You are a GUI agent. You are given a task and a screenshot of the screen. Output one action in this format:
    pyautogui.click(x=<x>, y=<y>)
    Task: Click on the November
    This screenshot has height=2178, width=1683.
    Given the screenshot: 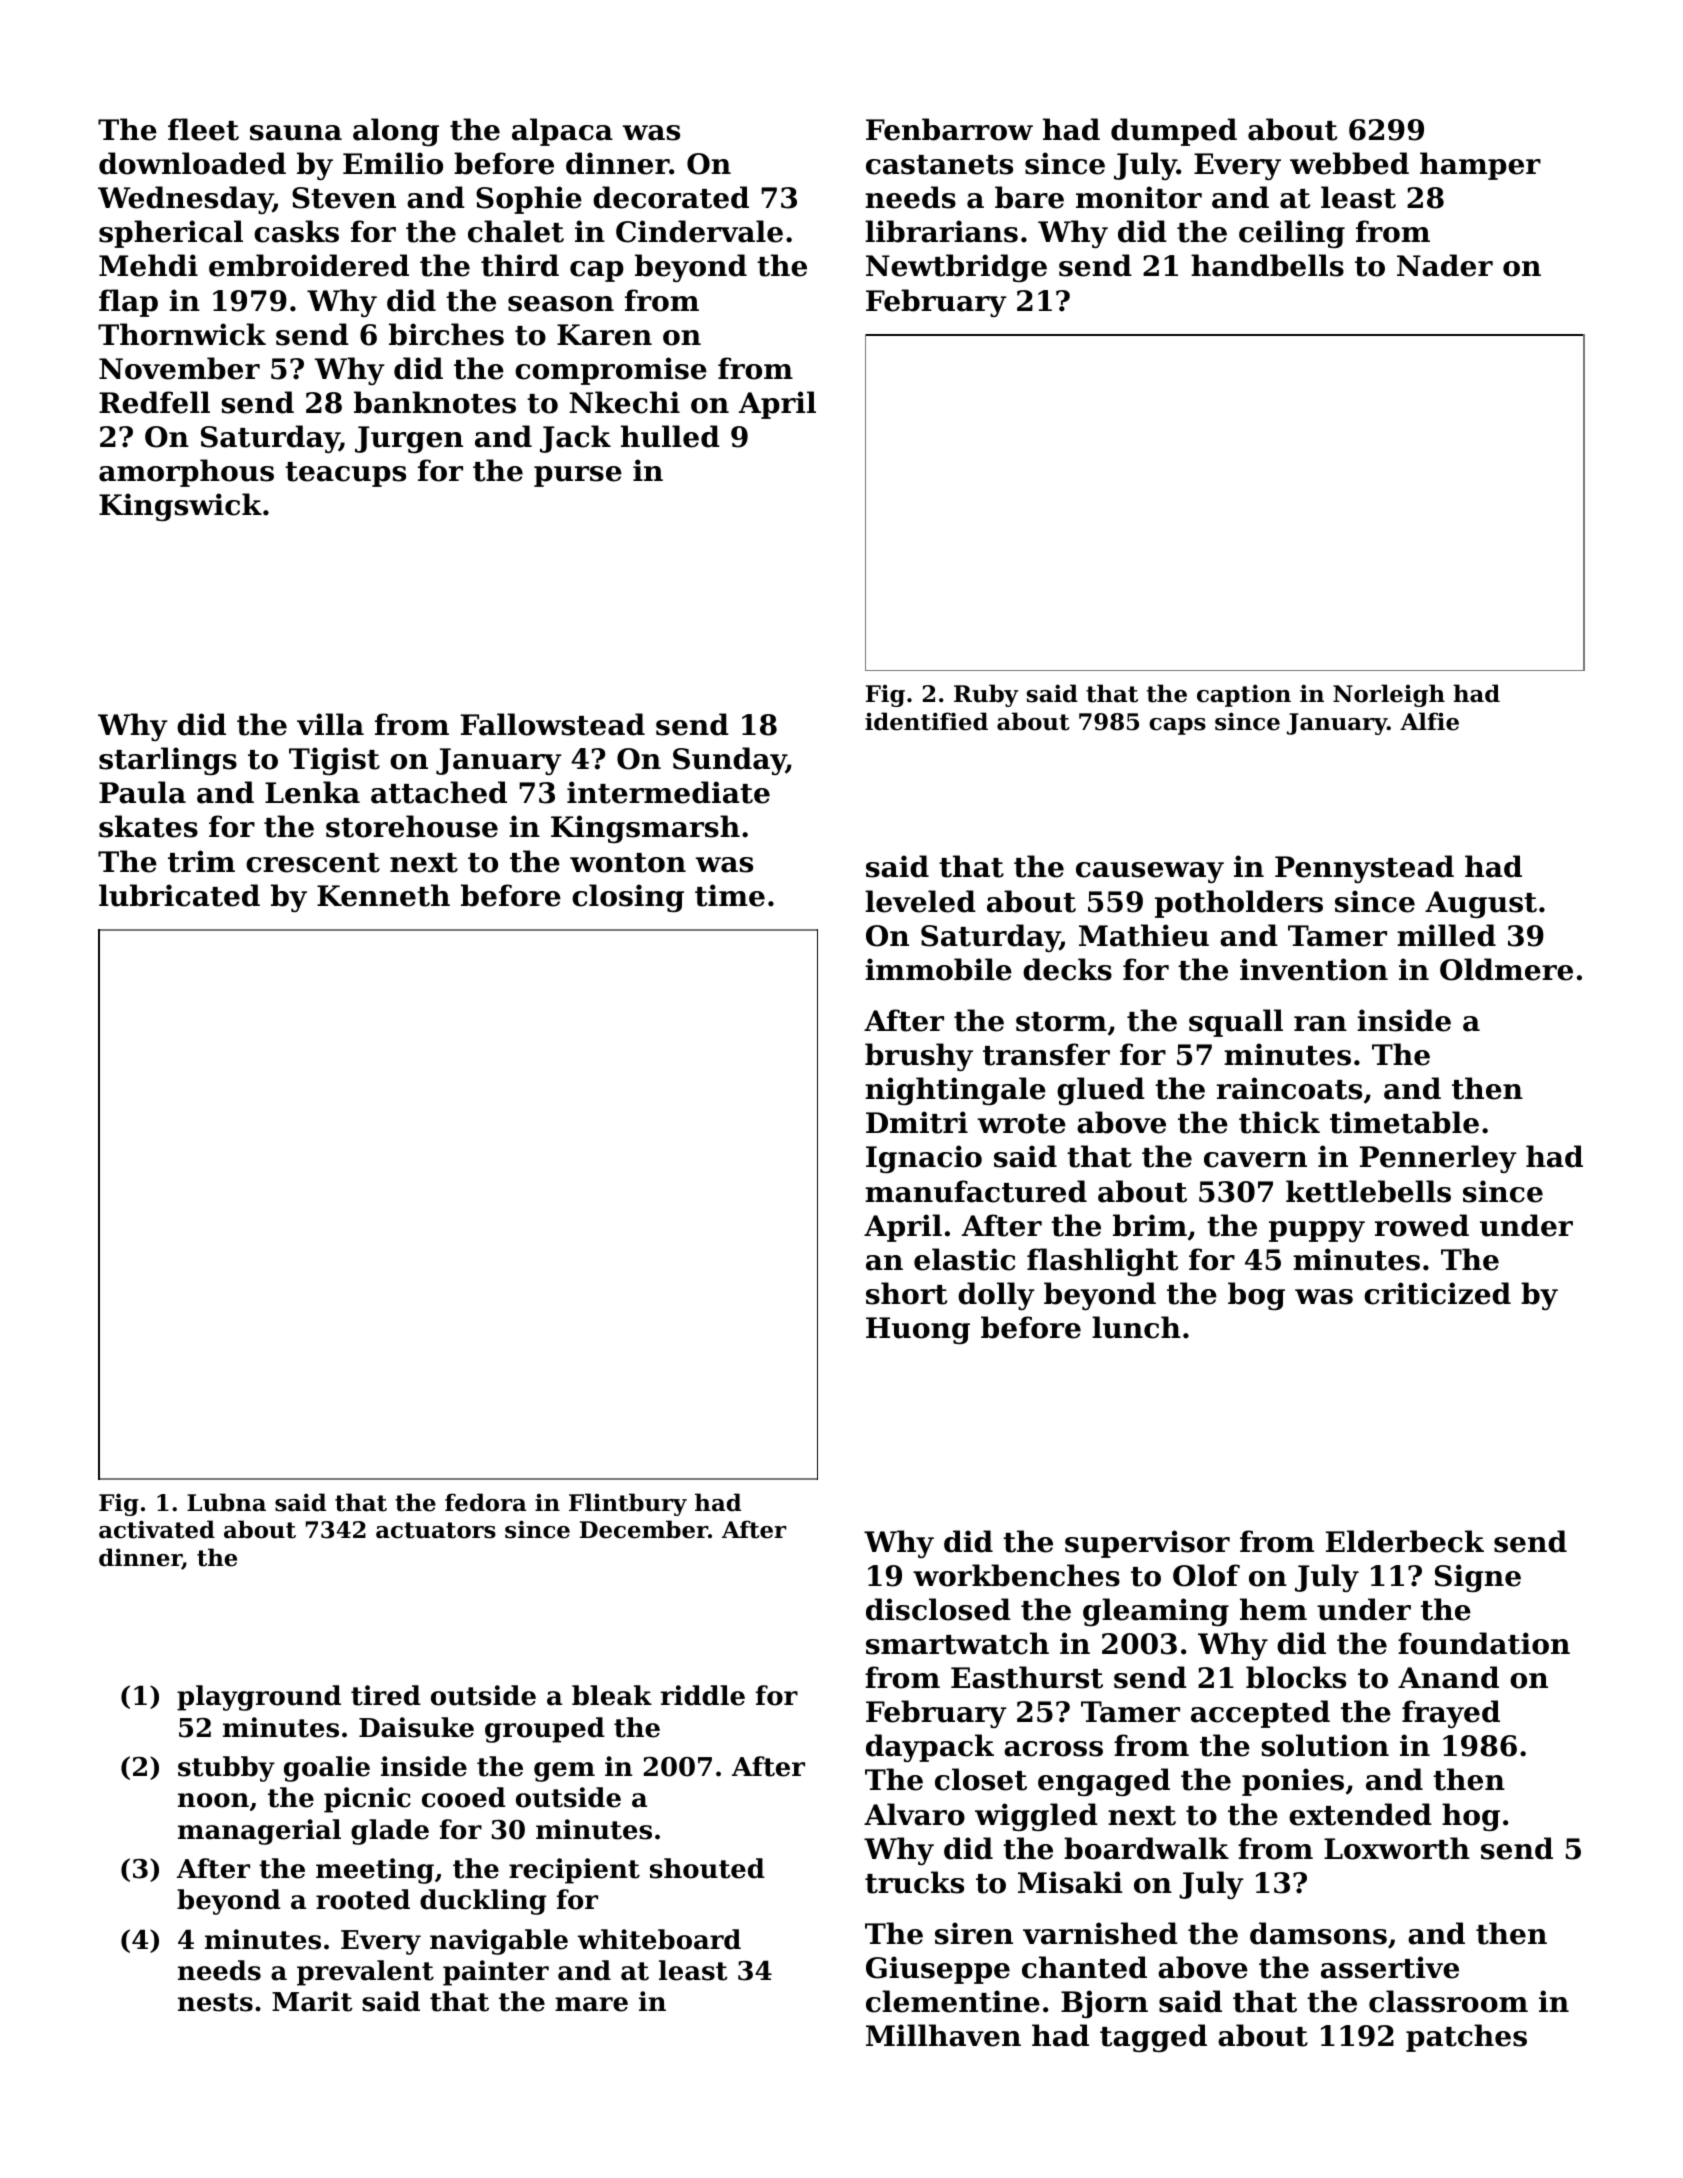 What is the action you would take?
    pyautogui.click(x=179, y=368)
